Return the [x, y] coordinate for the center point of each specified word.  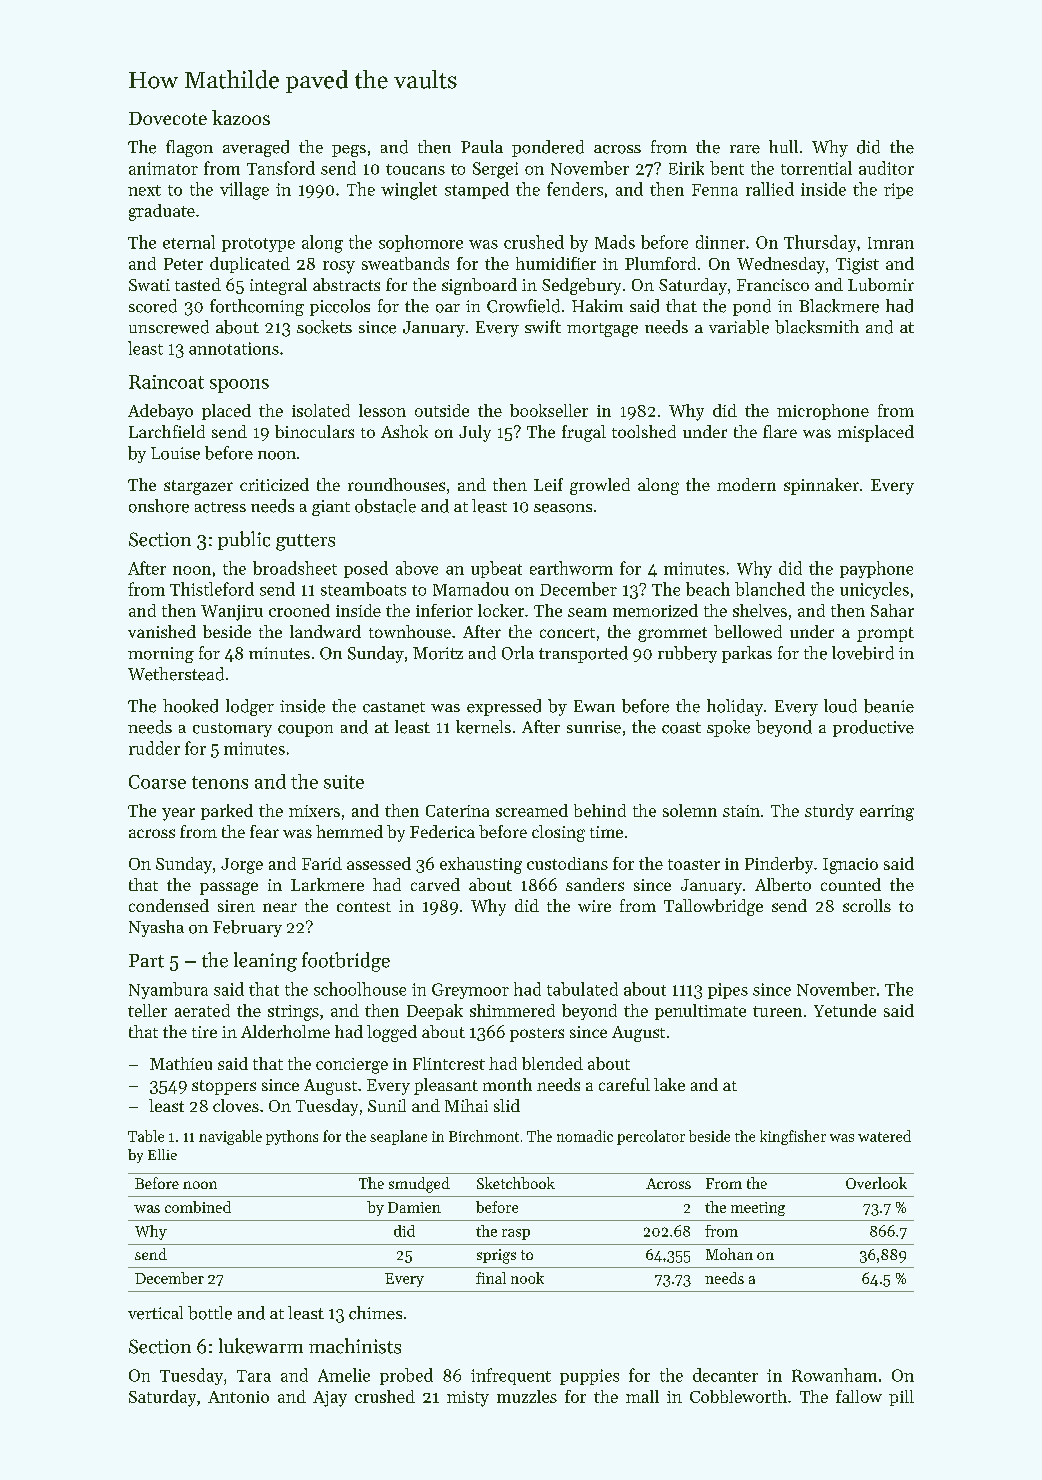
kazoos [241, 117]
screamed [532, 810]
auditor [886, 168]
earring [887, 813]
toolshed [644, 431]
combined [198, 1207]
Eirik [686, 168]
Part [146, 961]
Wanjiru [232, 613]
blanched [770, 589]
